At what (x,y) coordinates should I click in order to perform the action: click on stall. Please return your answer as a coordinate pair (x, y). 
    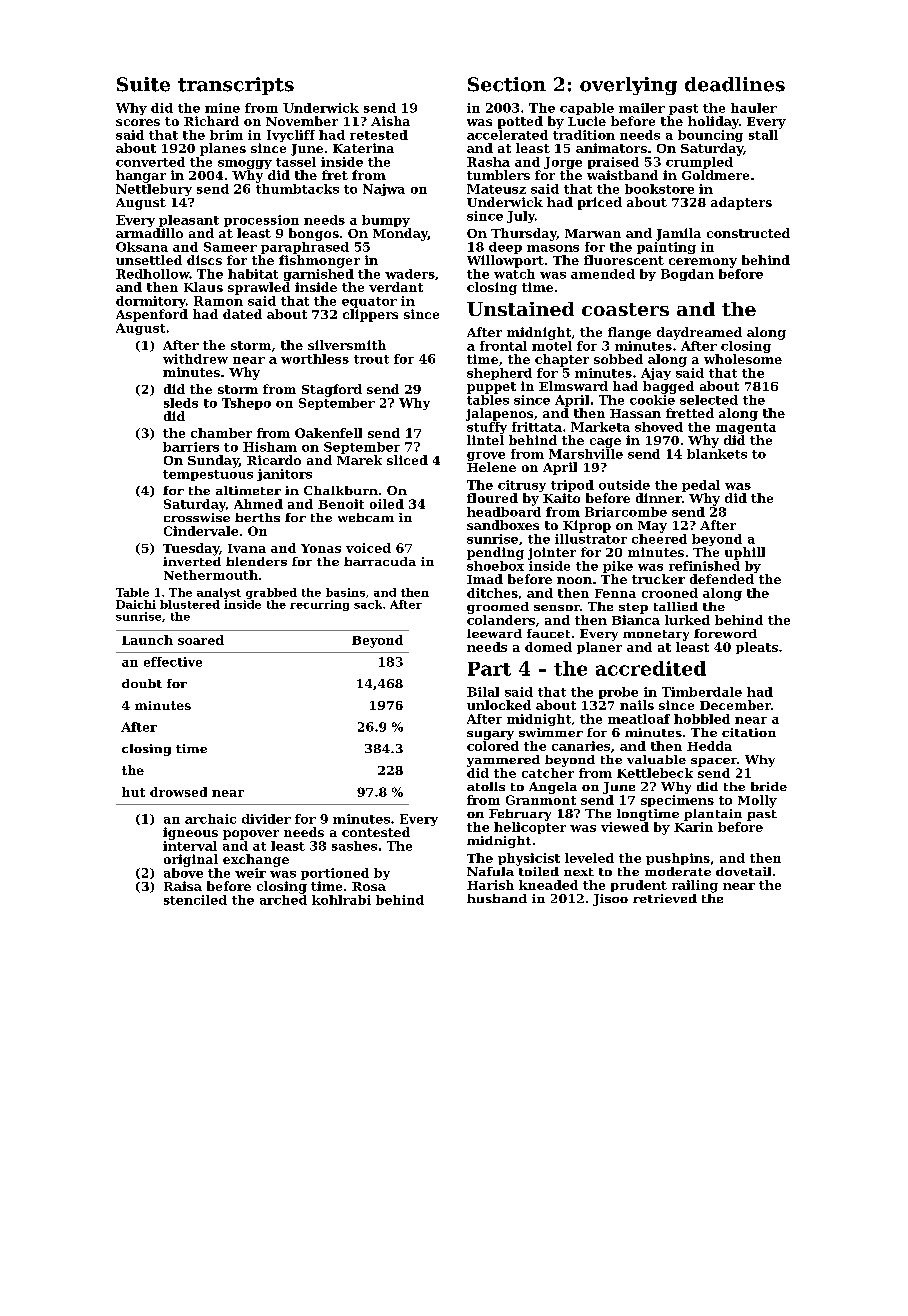
    Looking at the image, I should click on (763, 135).
